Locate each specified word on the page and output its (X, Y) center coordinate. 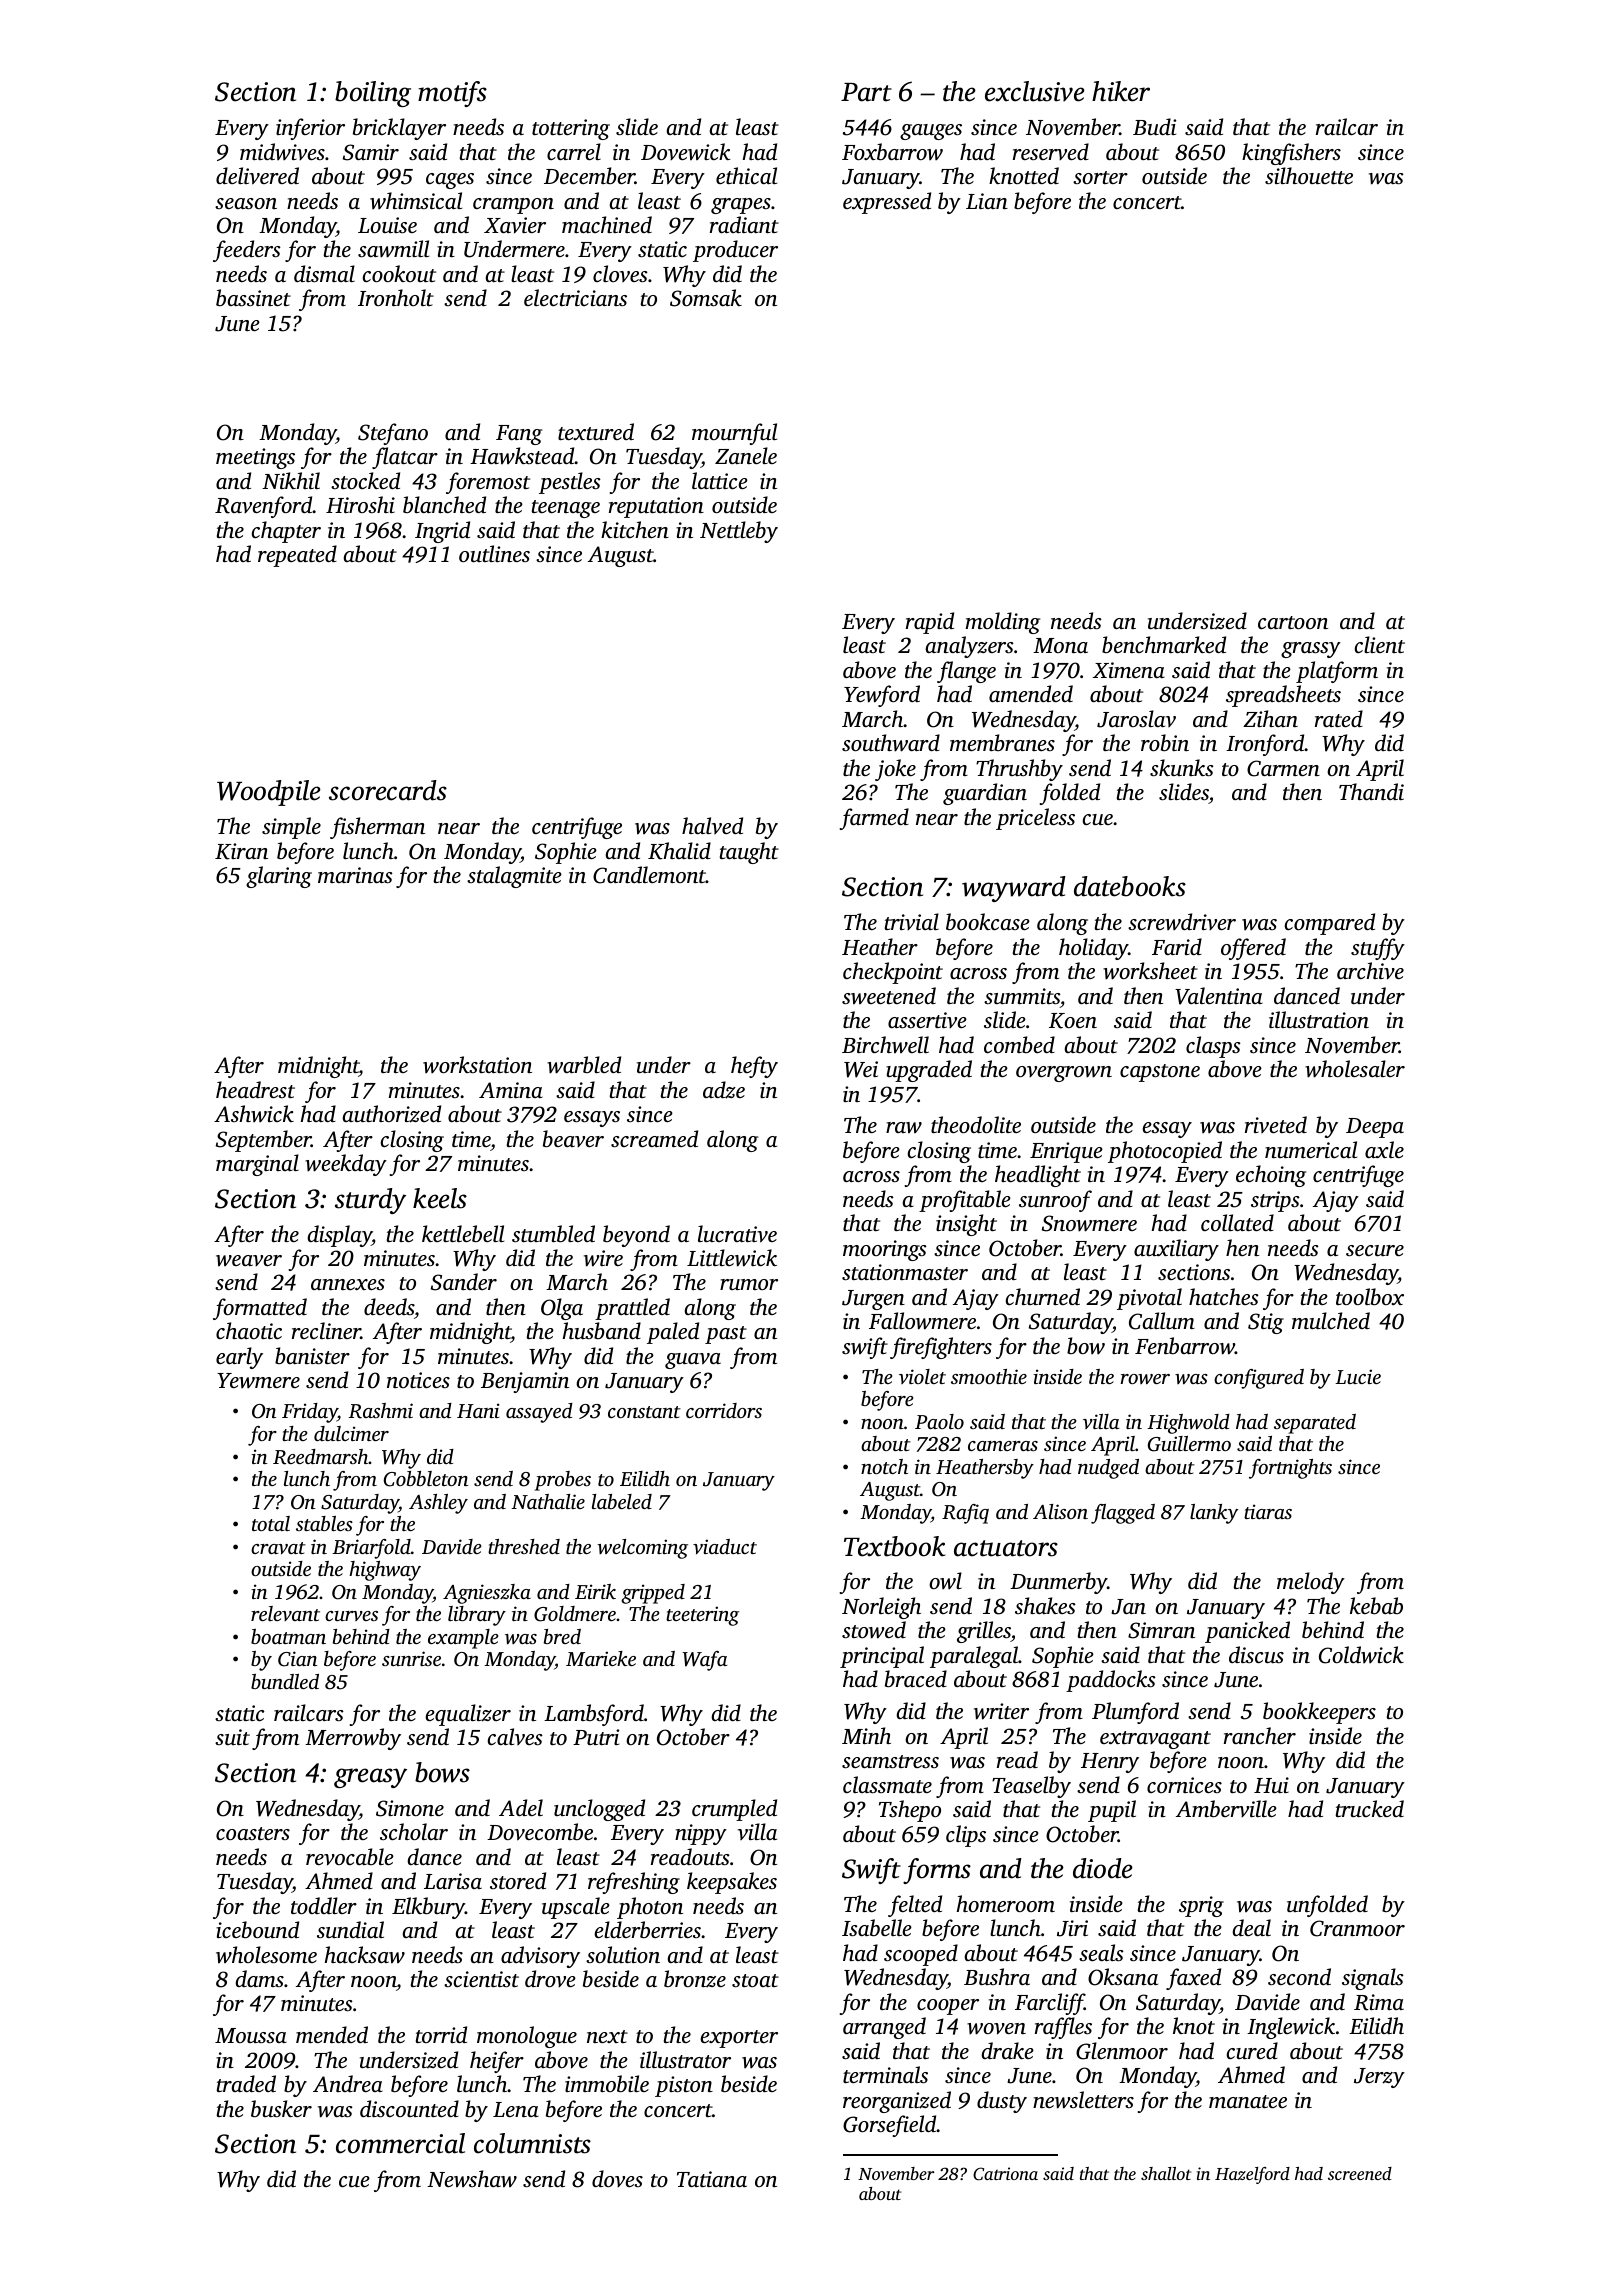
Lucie (1358, 1376)
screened (1360, 2173)
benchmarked (1164, 644)
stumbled (553, 1233)
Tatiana (712, 2179)
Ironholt (396, 297)
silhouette (1309, 175)
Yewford (882, 696)
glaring (279, 877)
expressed (887, 203)
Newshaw (472, 2179)
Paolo (939, 1421)
